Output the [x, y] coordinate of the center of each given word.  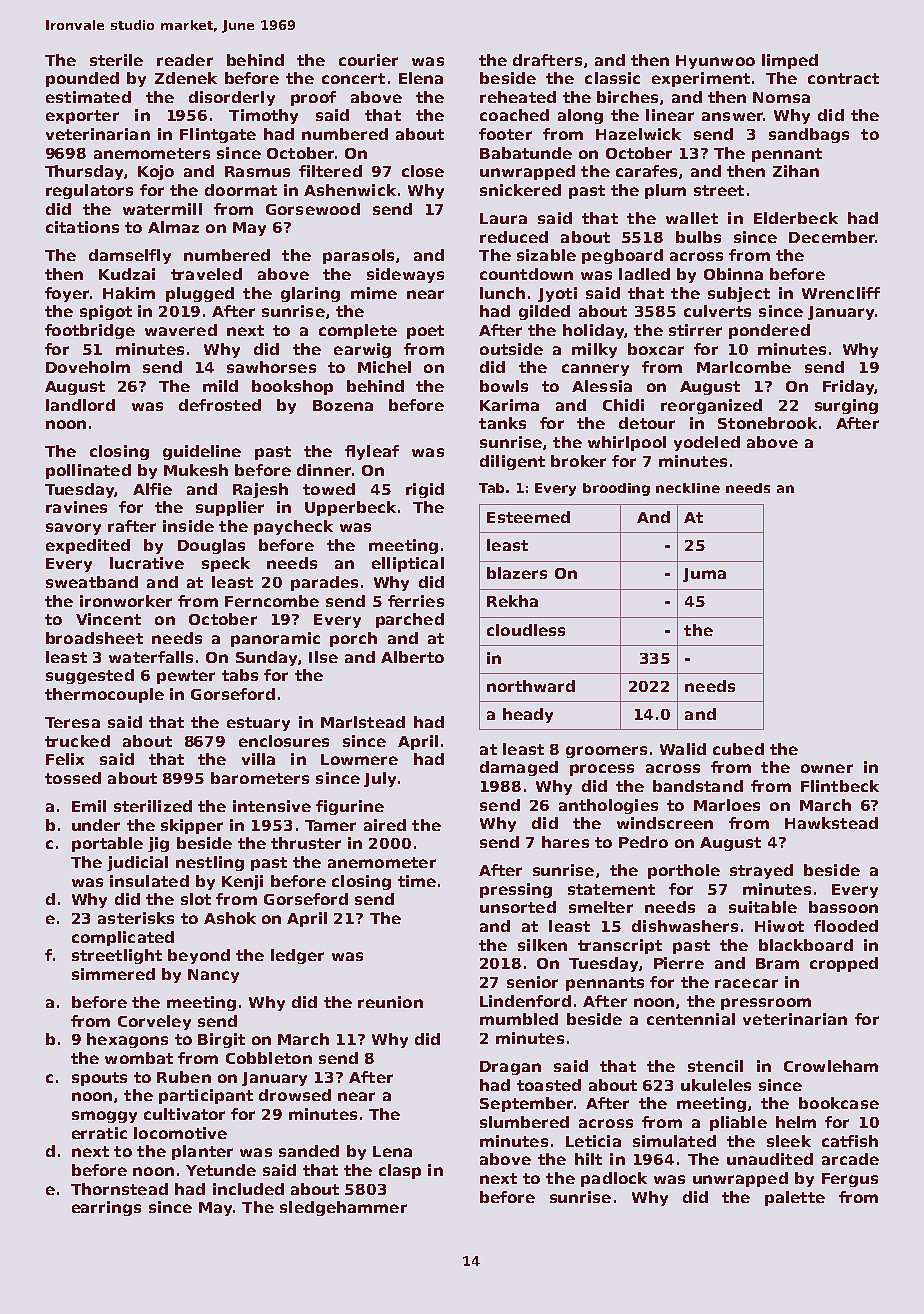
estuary [258, 724]
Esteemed [528, 517]
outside [511, 349]
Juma [704, 575]
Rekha [512, 601]
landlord [80, 405]
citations [82, 227]
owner [827, 768]
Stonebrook [767, 423]
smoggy [104, 1117]
